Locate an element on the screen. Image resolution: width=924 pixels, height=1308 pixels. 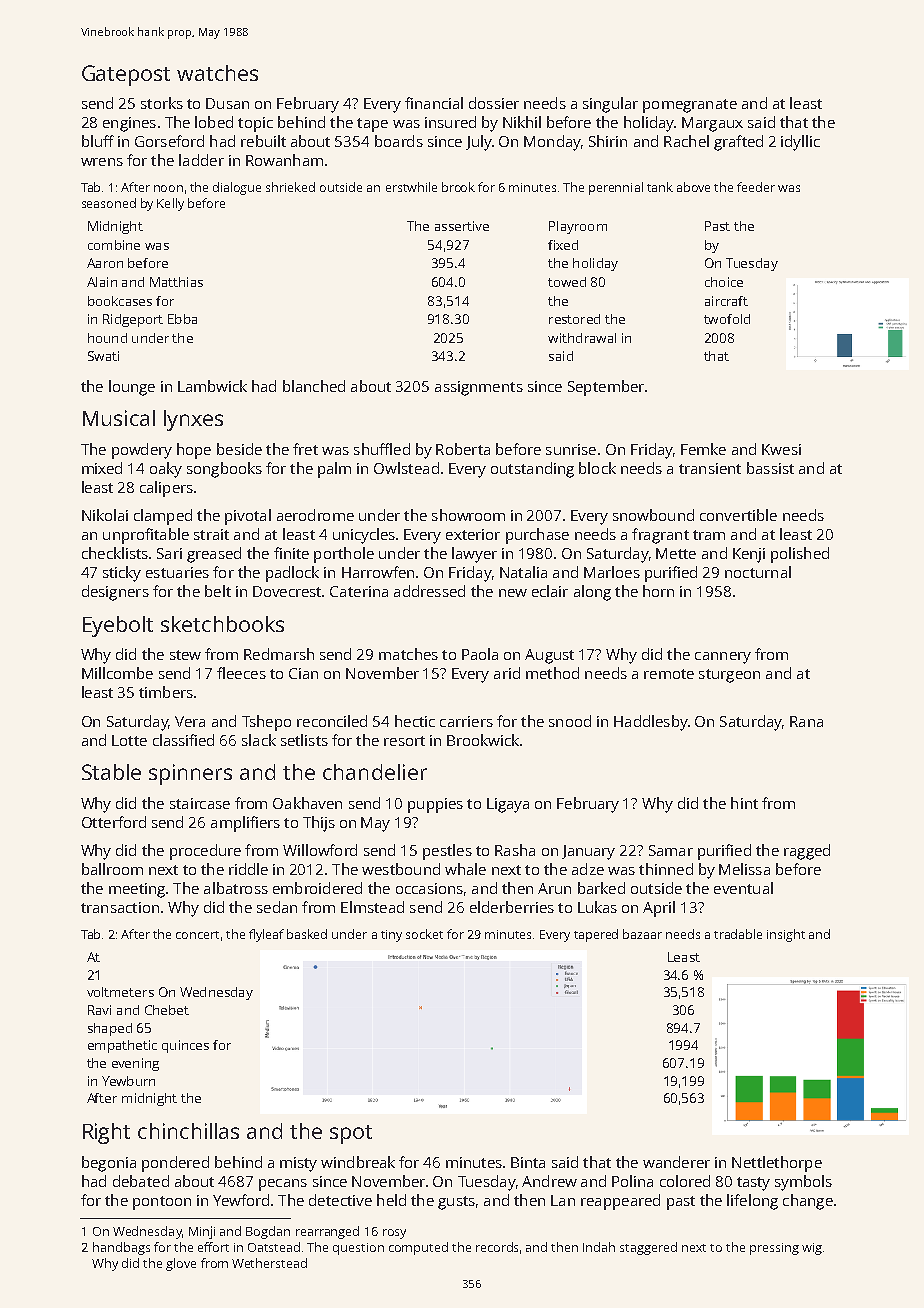
Playroom is located at coordinates (578, 227).
